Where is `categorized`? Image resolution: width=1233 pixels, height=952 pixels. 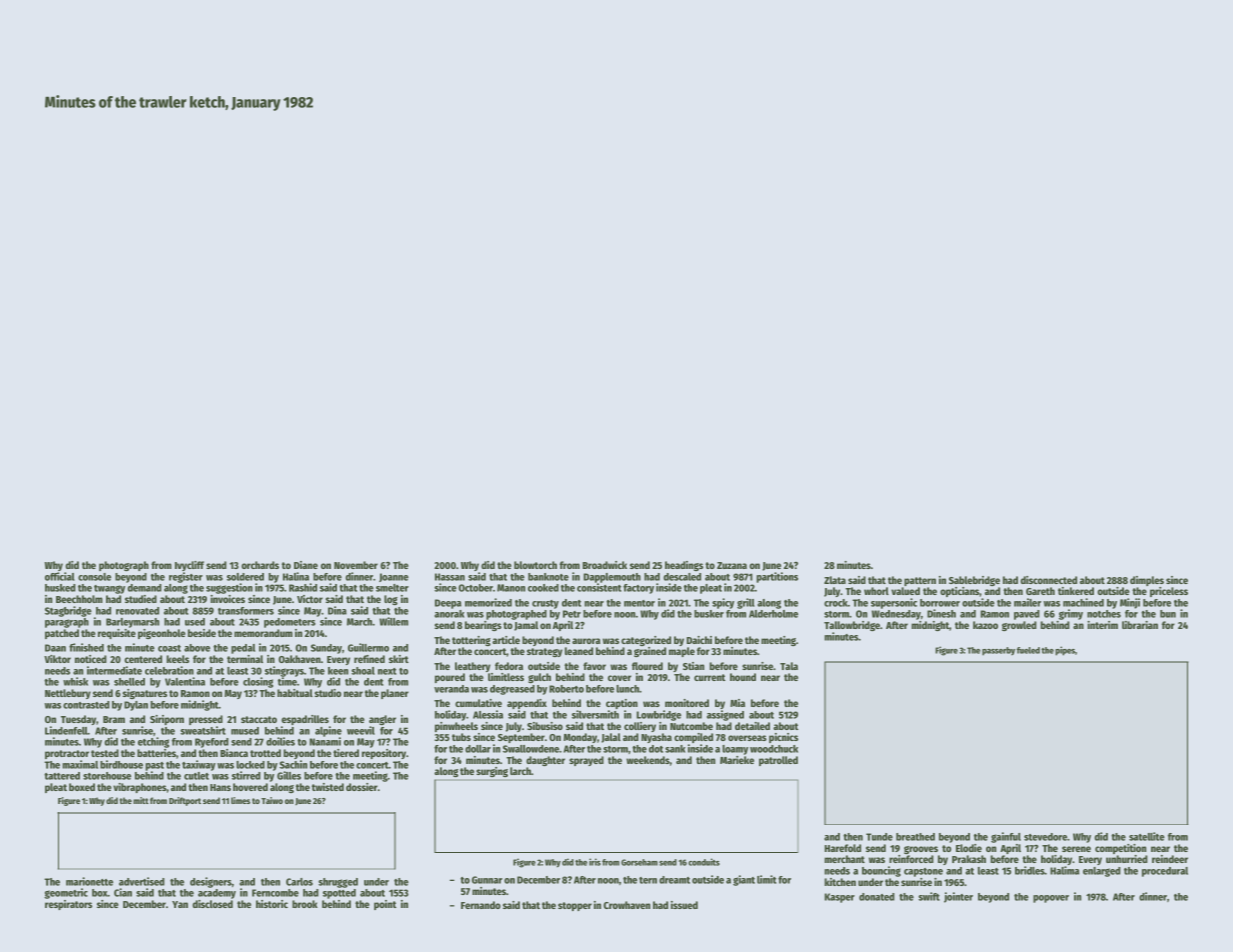
categorized is located at coordinates (646, 641).
